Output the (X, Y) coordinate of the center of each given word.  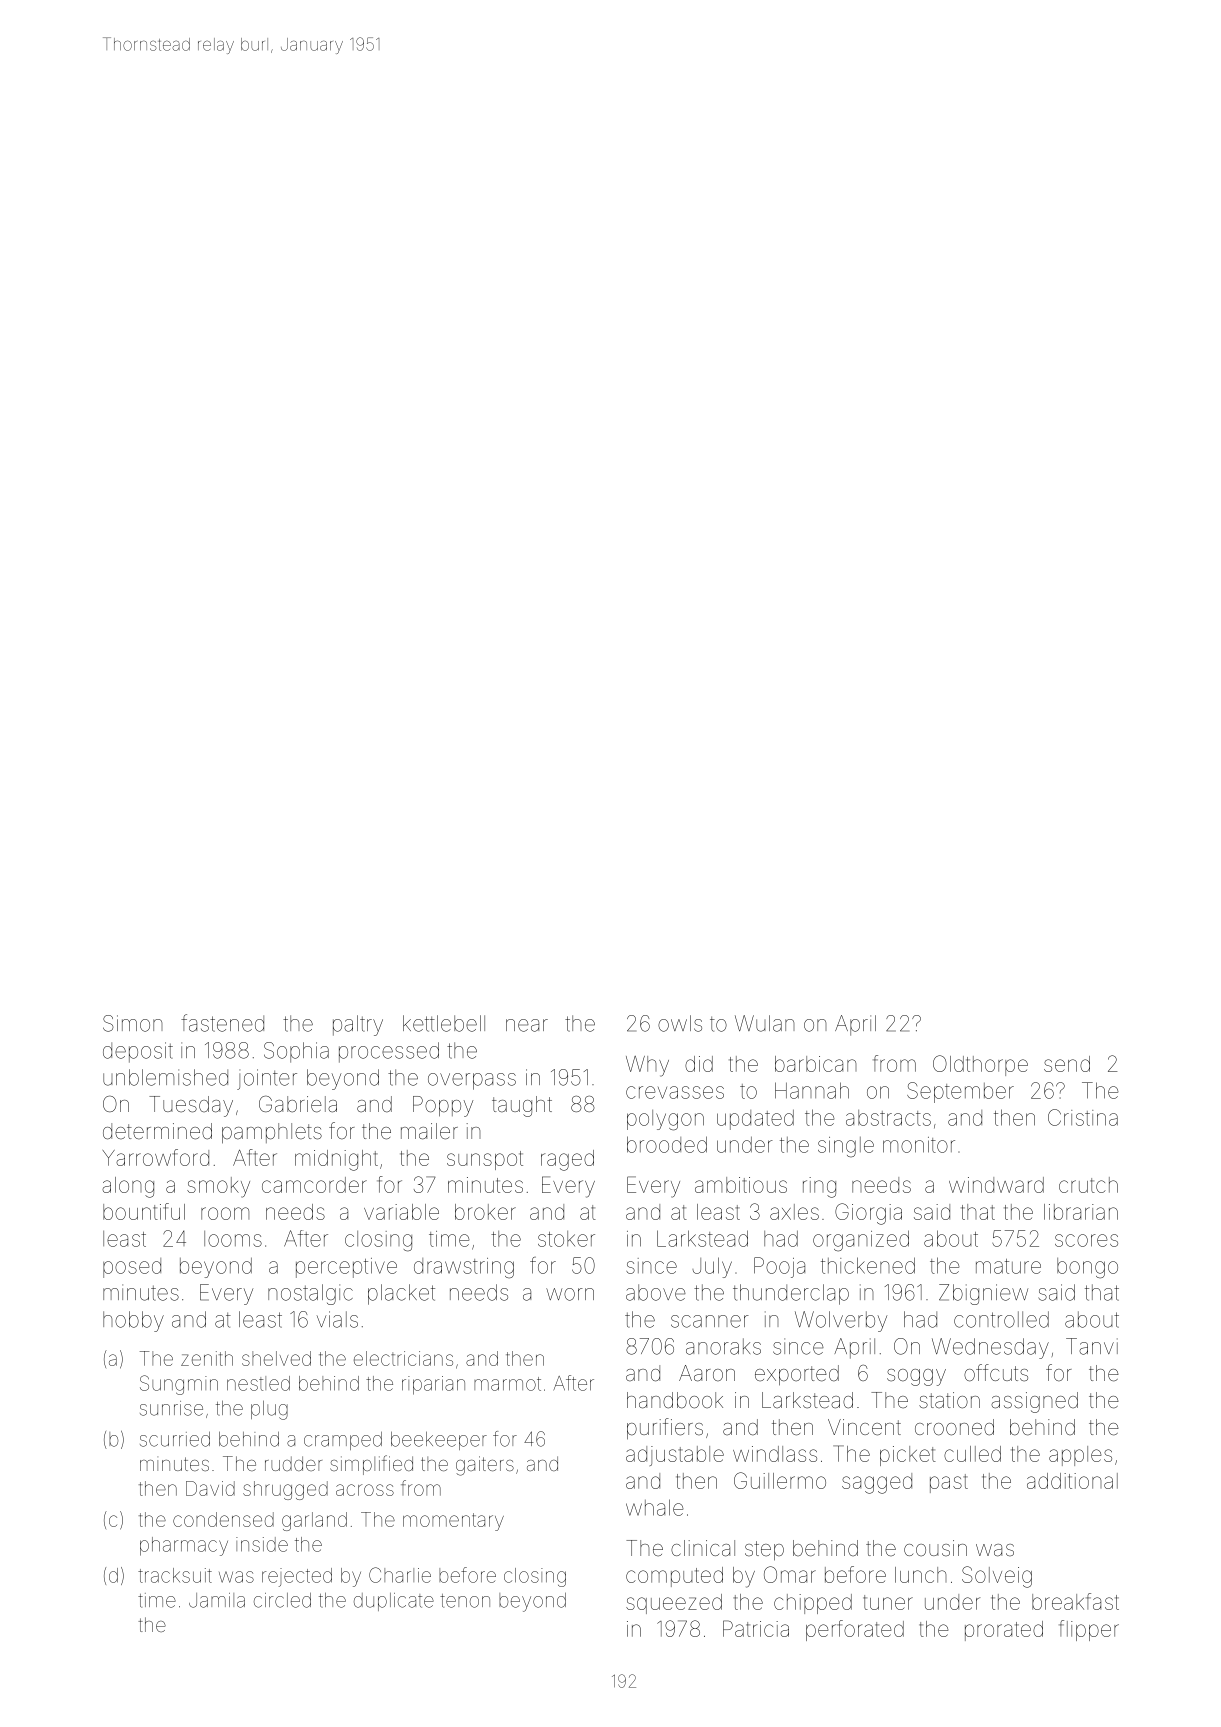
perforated (855, 1630)
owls (680, 1023)
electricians (403, 1358)
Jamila (217, 1600)
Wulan (765, 1023)
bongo (1087, 1268)
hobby (133, 1321)
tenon (465, 1601)
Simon (133, 1023)
